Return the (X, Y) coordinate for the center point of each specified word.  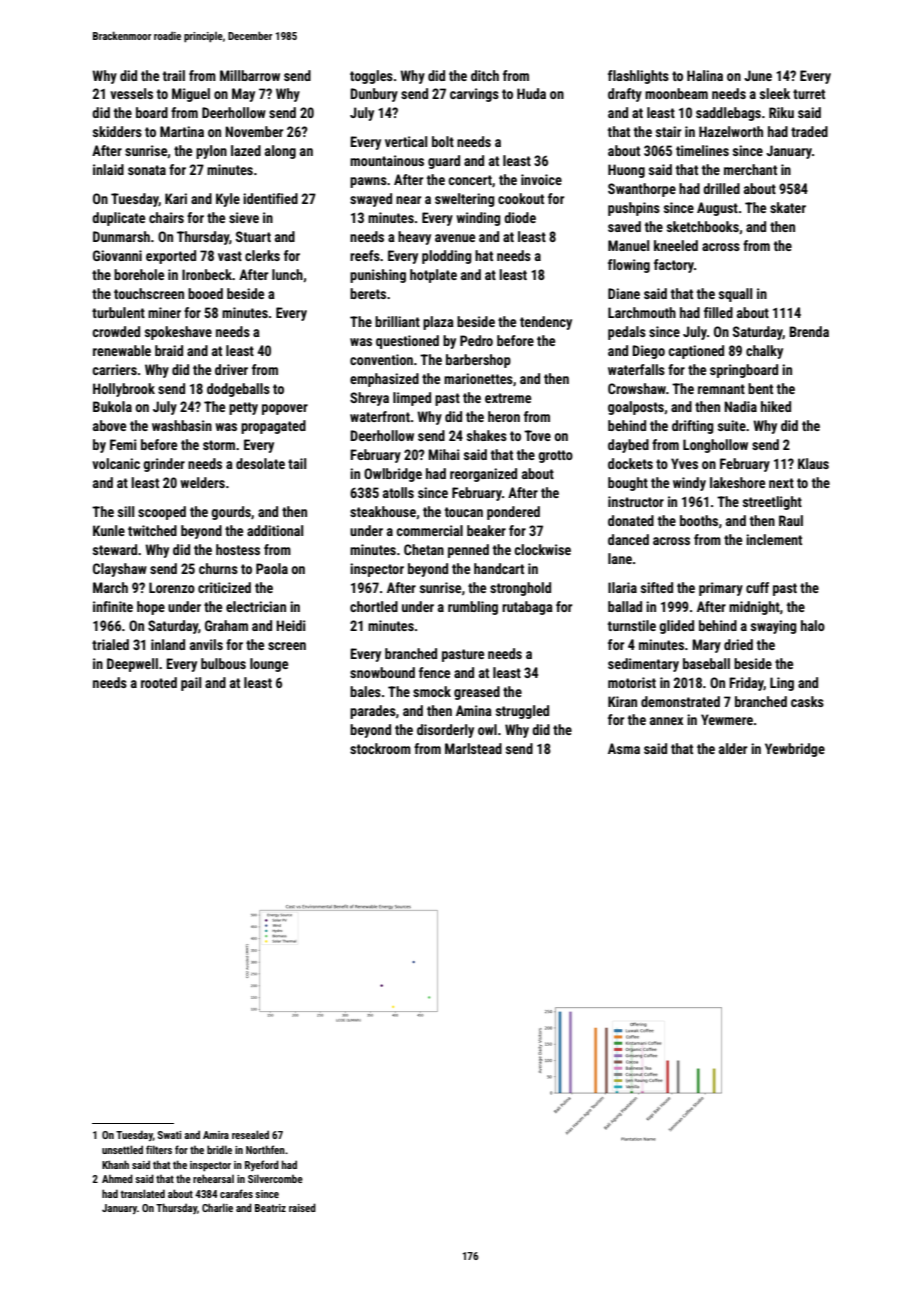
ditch (485, 75)
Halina (705, 75)
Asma (624, 748)
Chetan (424, 549)
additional (275, 530)
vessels (131, 93)
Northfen (265, 1149)
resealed (250, 1134)
